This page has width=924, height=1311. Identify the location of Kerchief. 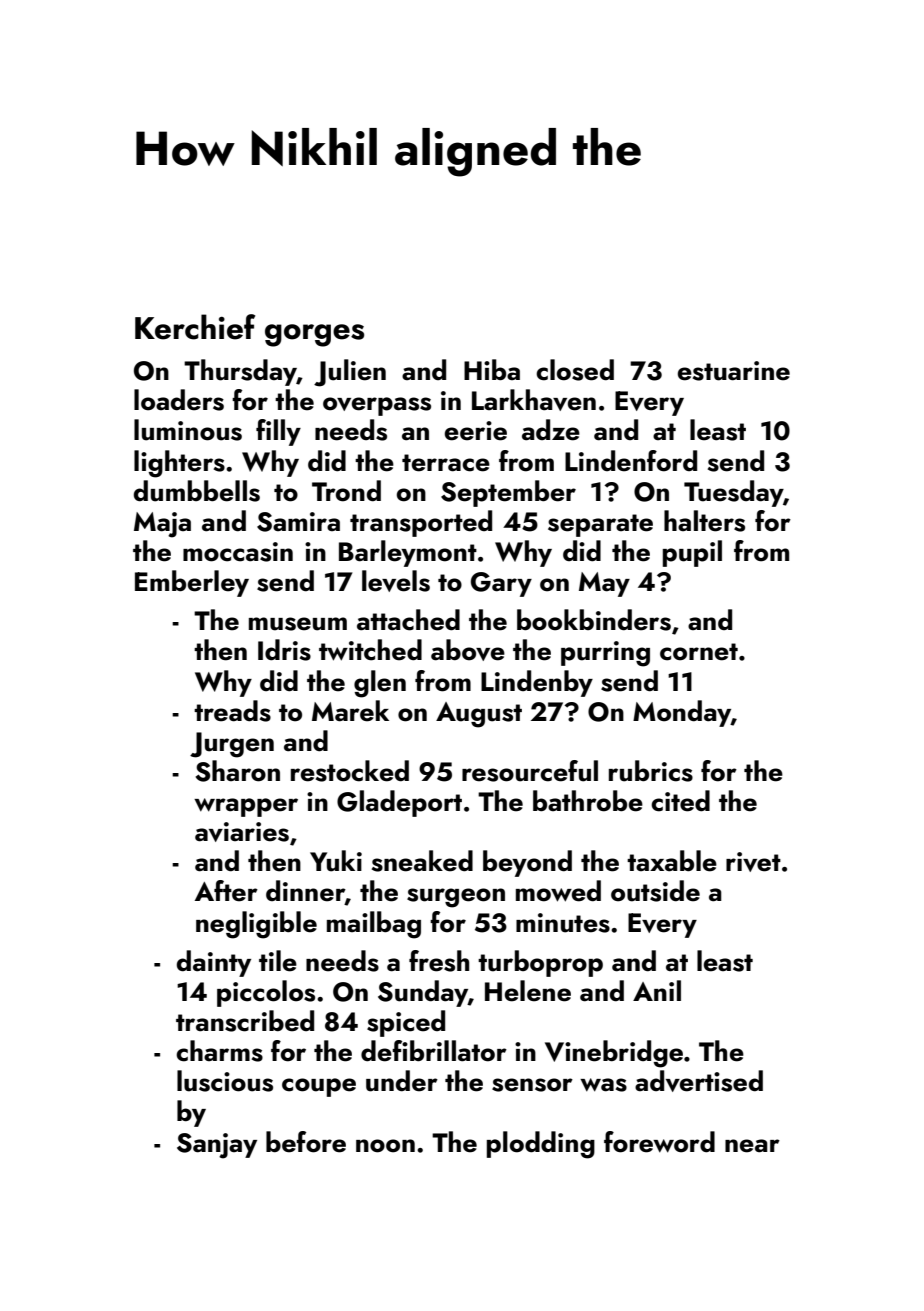
(195, 327).
